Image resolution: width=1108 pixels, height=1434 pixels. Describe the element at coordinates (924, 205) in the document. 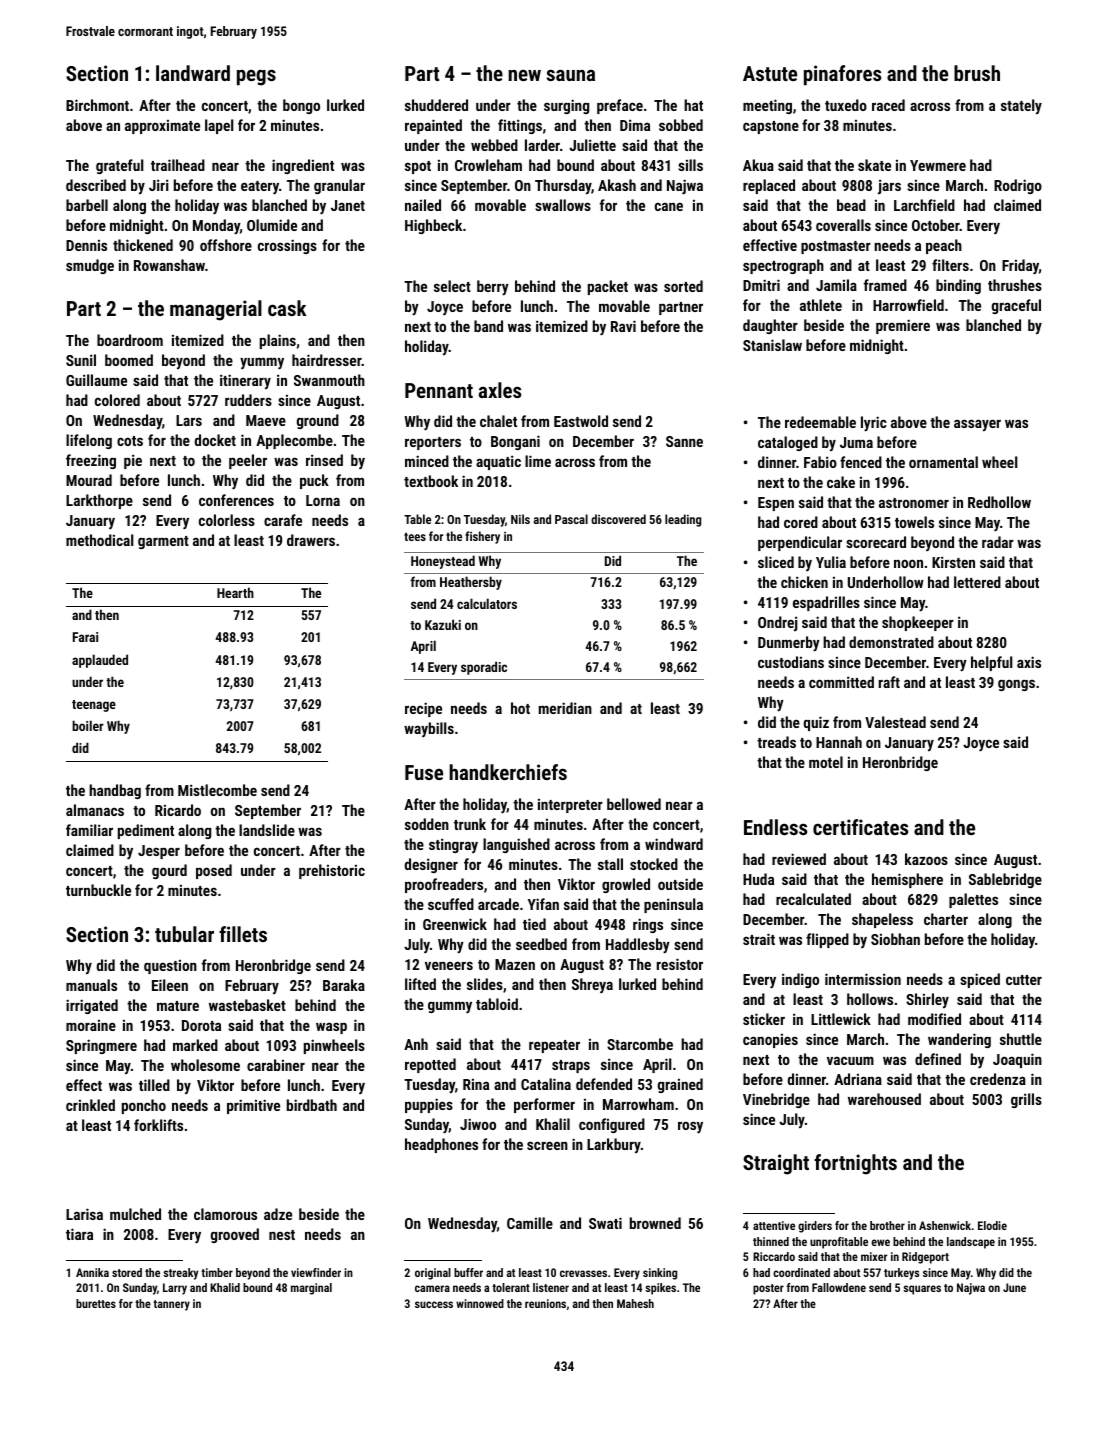

I see `Larchfield` at that location.
